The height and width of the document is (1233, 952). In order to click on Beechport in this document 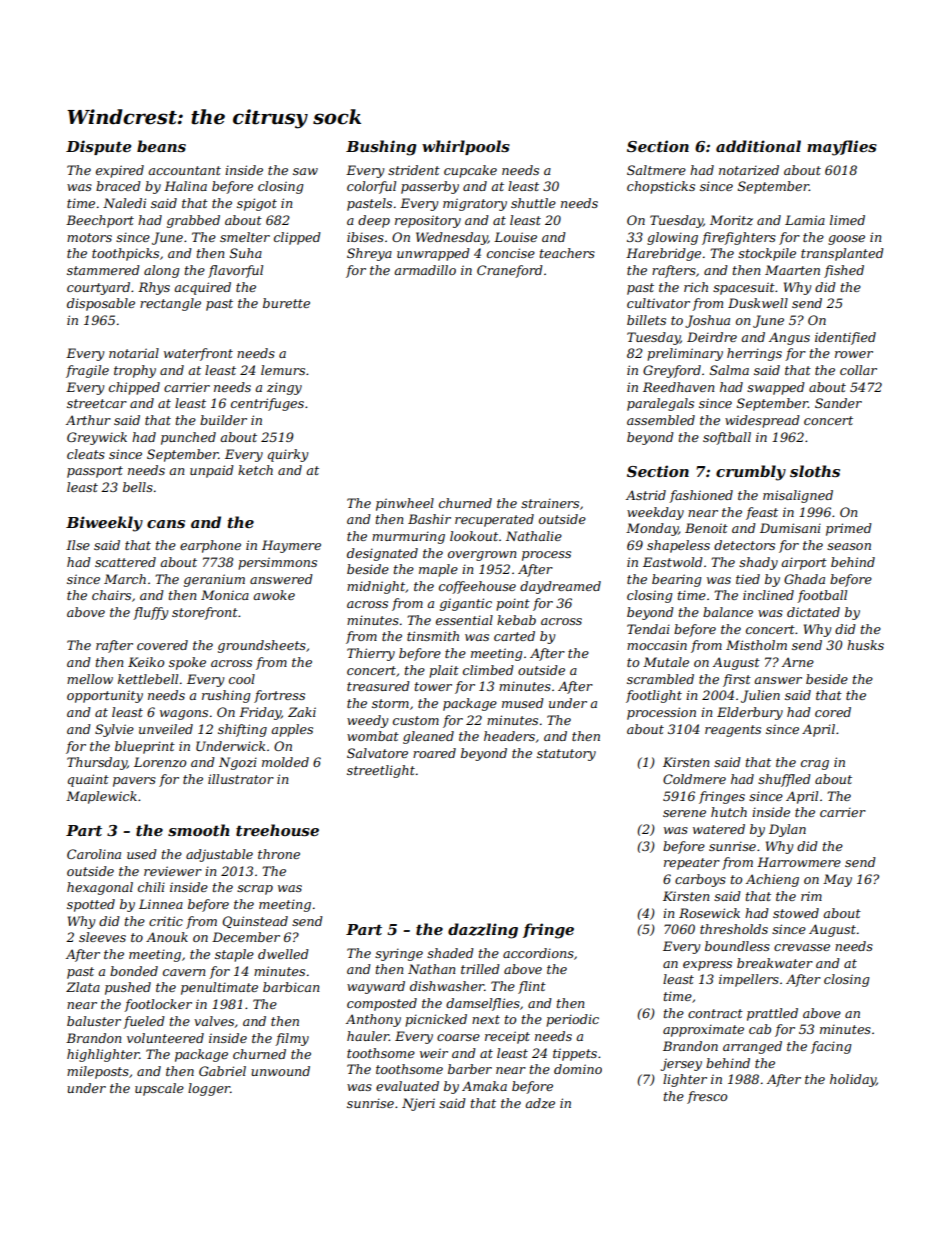, I will do `click(100, 221)`.
